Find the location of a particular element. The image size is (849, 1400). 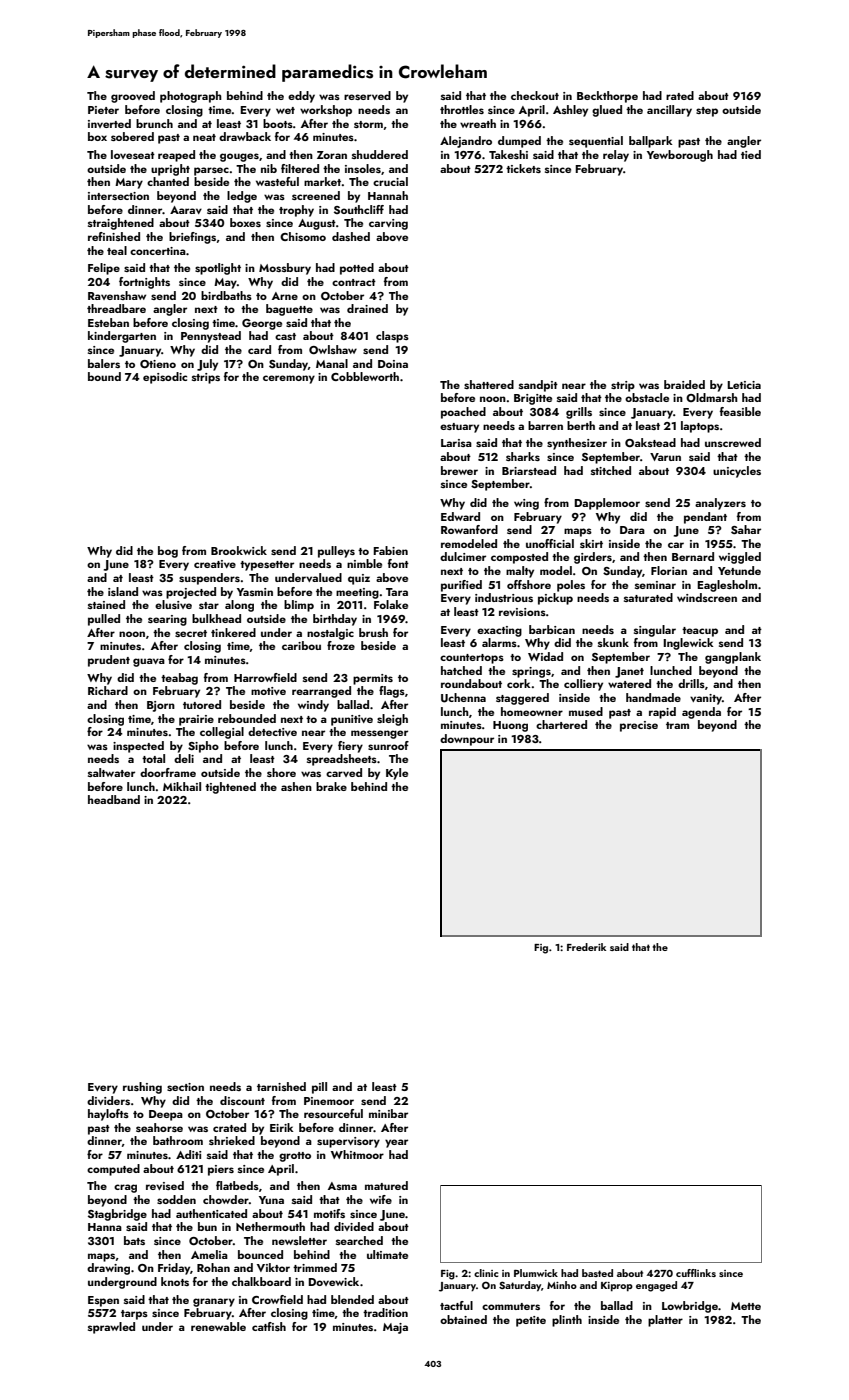

Stagbridge is located at coordinates (117, 1215).
